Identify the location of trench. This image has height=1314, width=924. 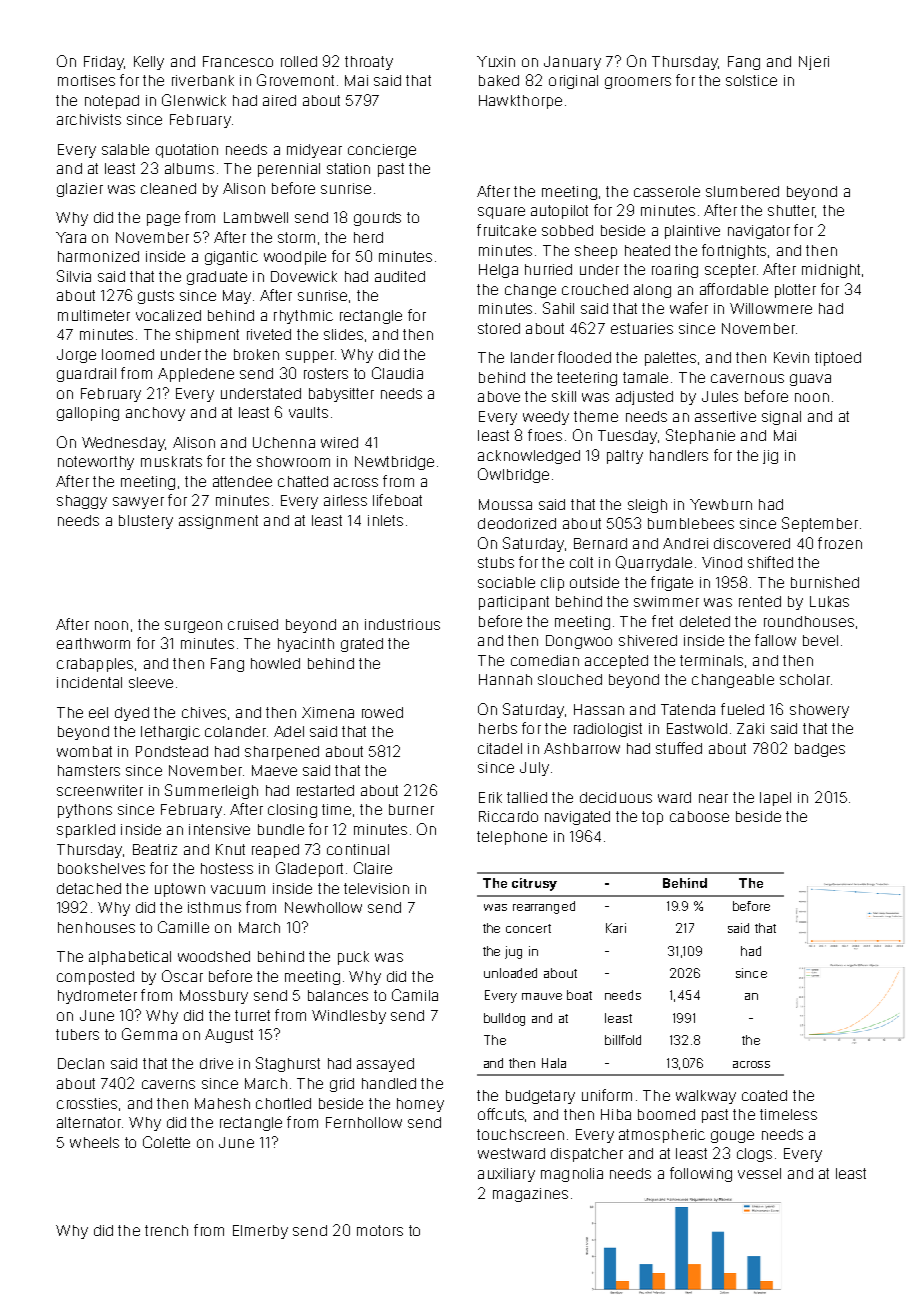
(166, 1230).
